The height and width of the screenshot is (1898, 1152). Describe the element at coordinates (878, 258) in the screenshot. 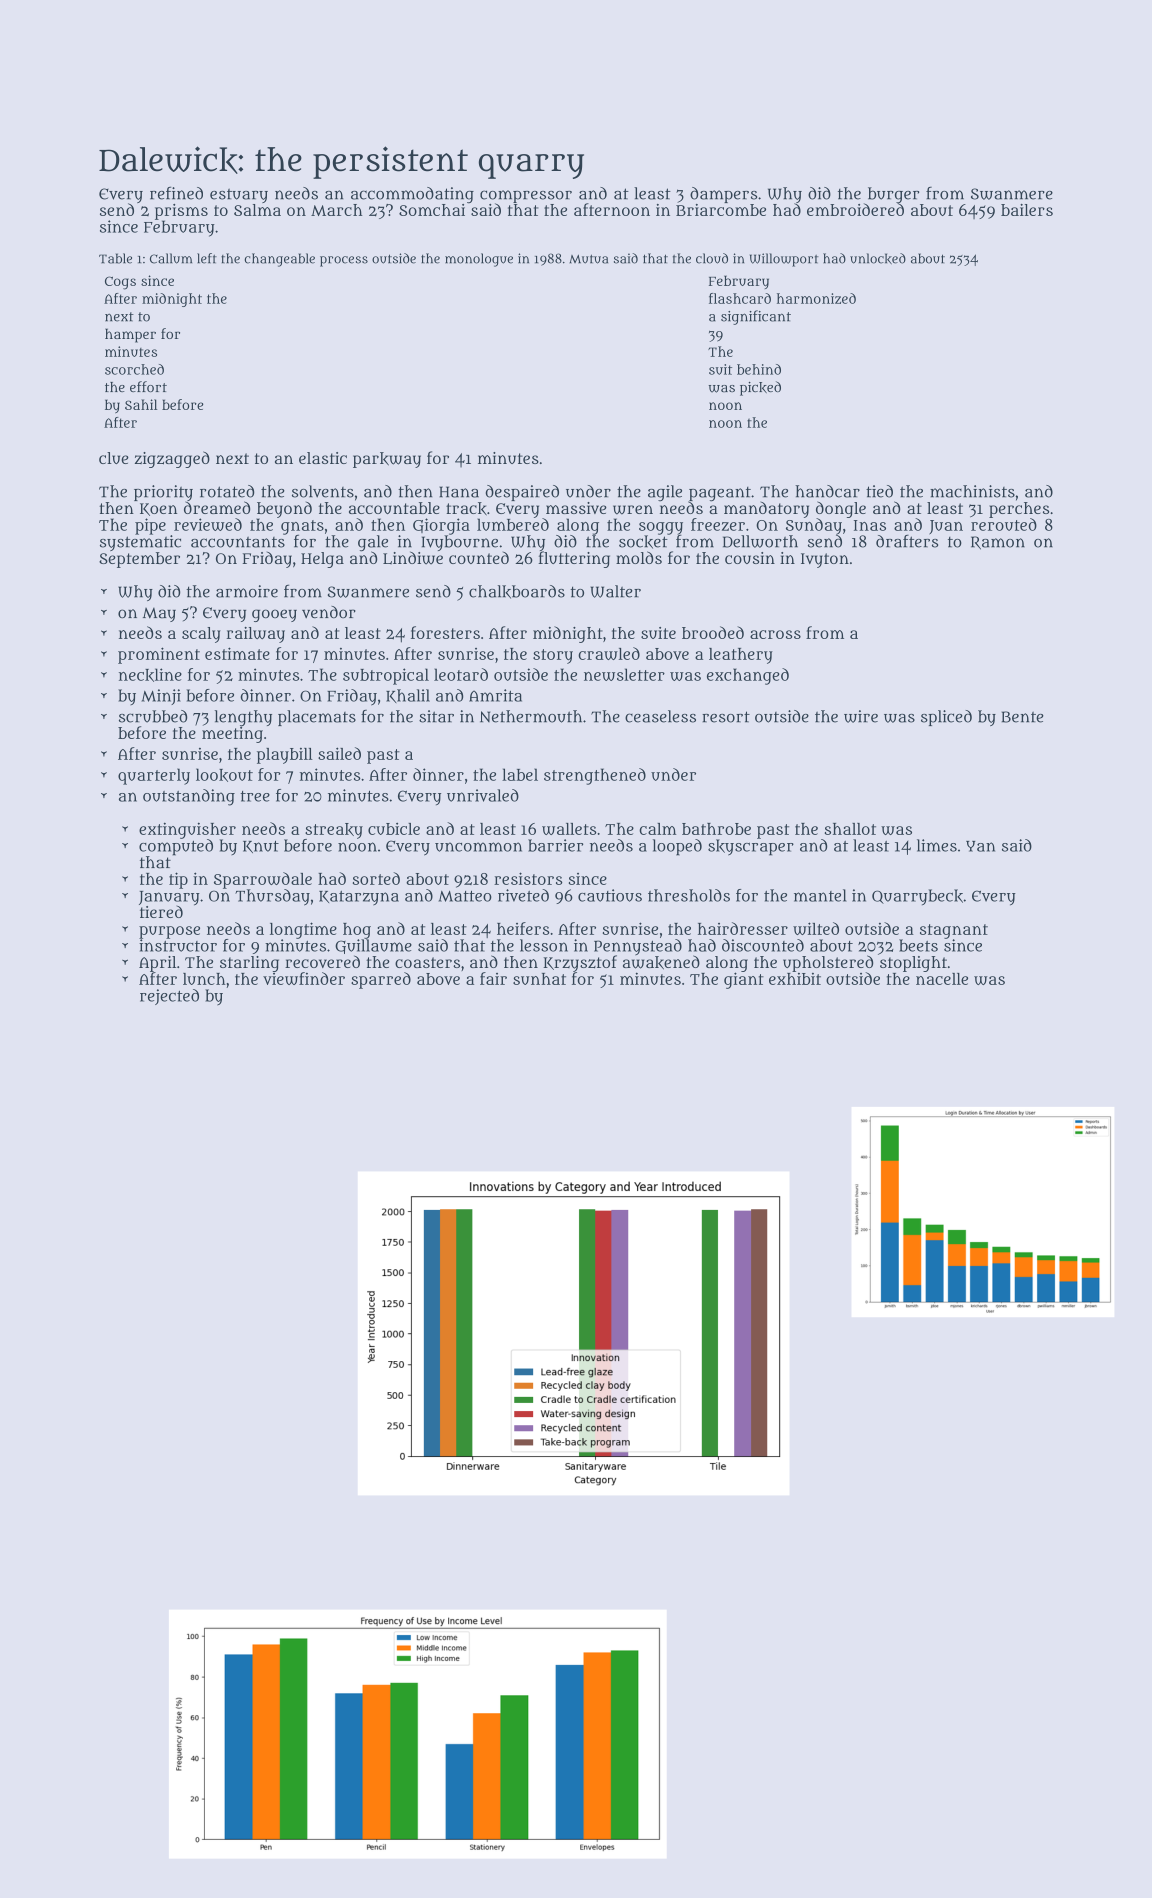

I see `unlocked` at that location.
